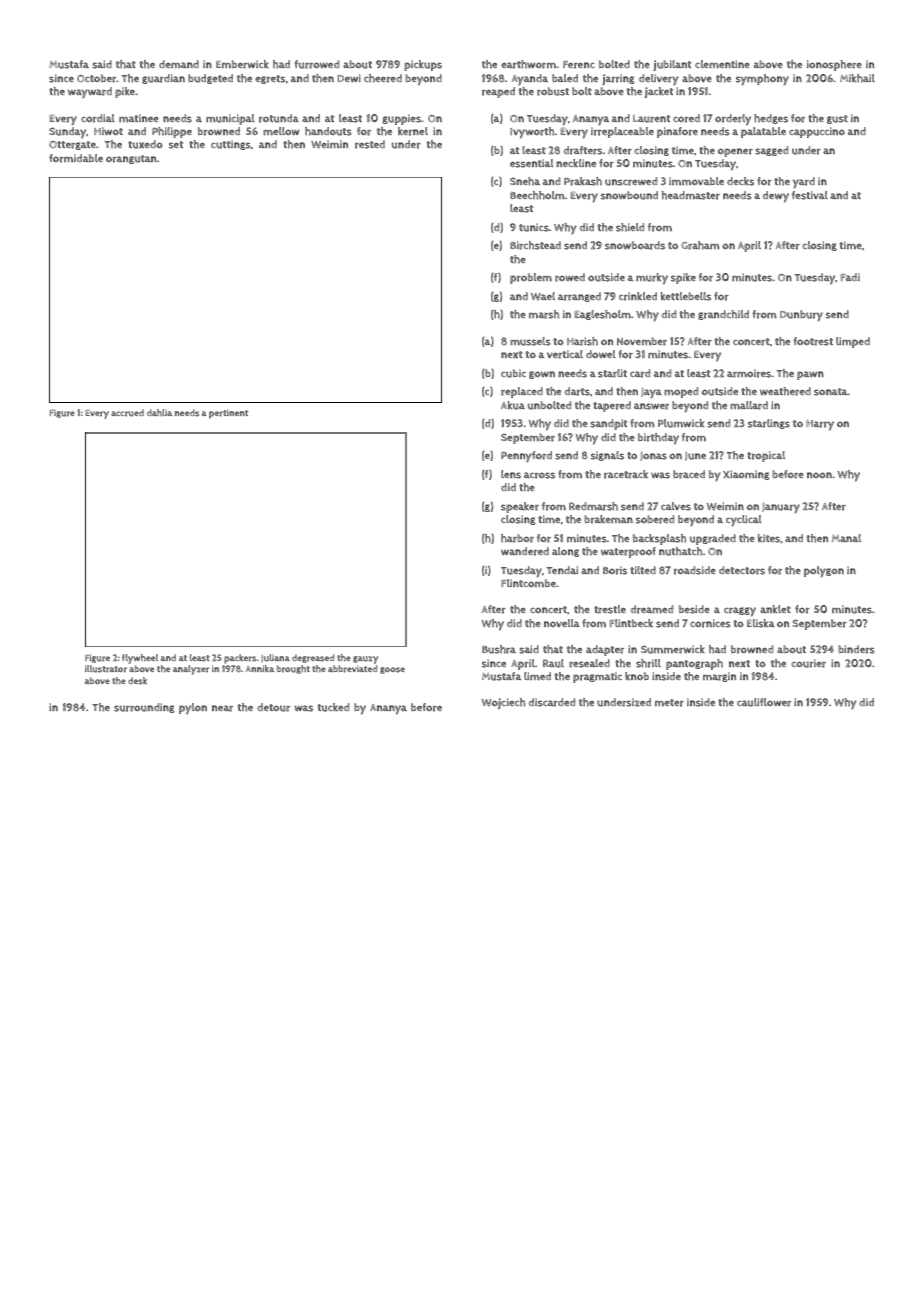  Describe the element at coordinates (242, 64) in the document. I see `Emberwick` at that location.
